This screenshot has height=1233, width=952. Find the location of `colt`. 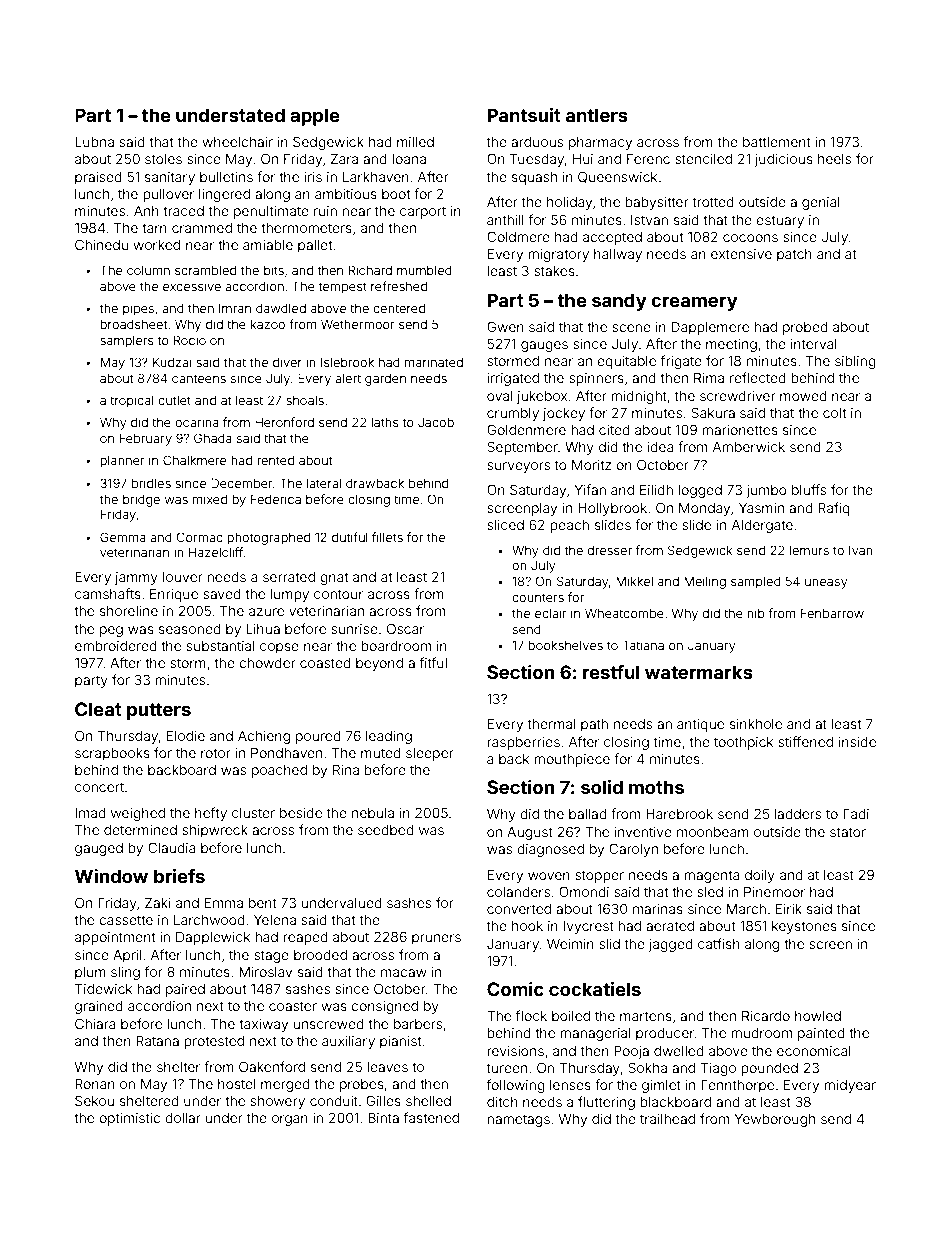

colt is located at coordinates (834, 413).
